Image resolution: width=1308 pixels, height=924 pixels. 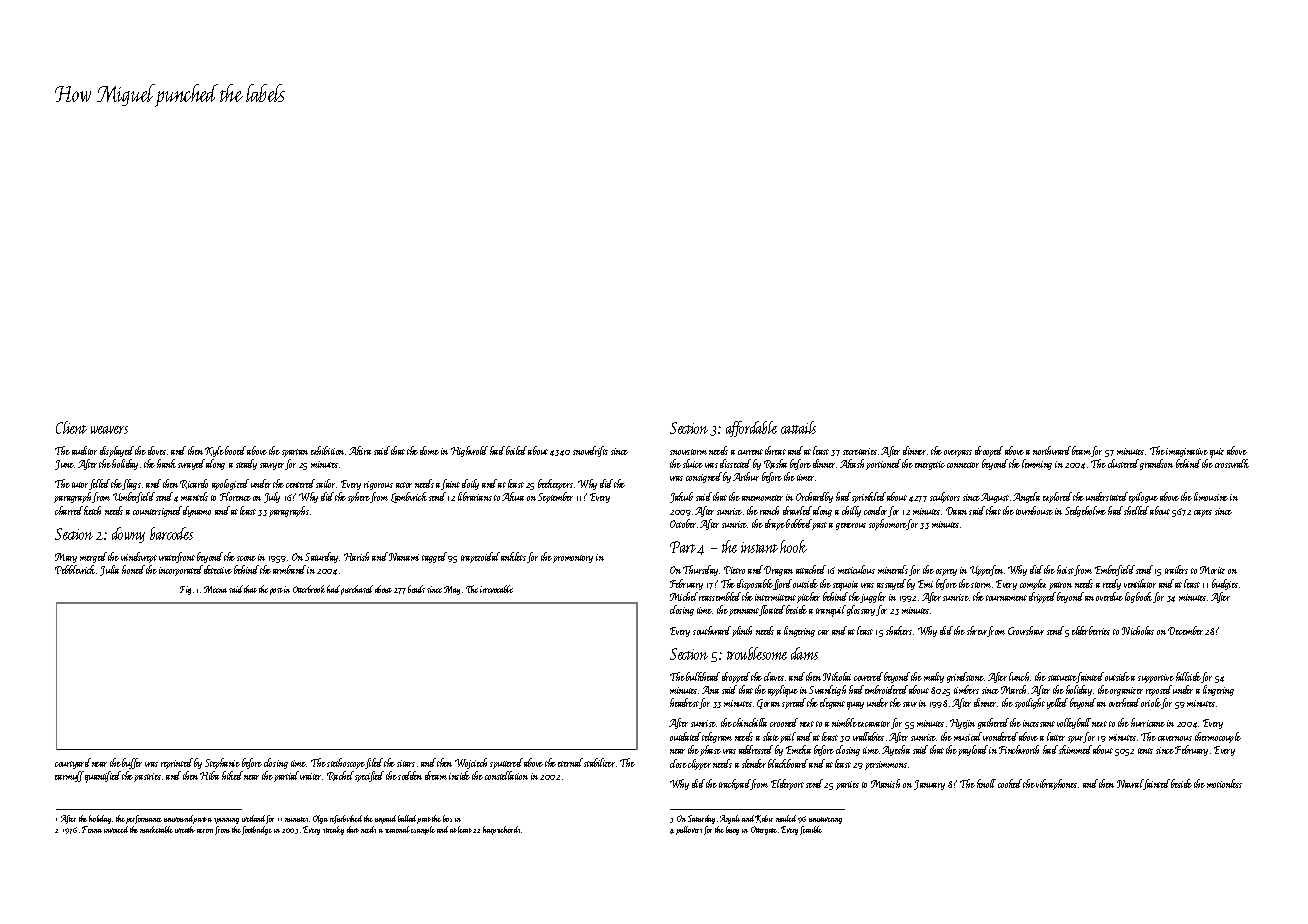 I want to click on feasible, so click(x=811, y=830).
